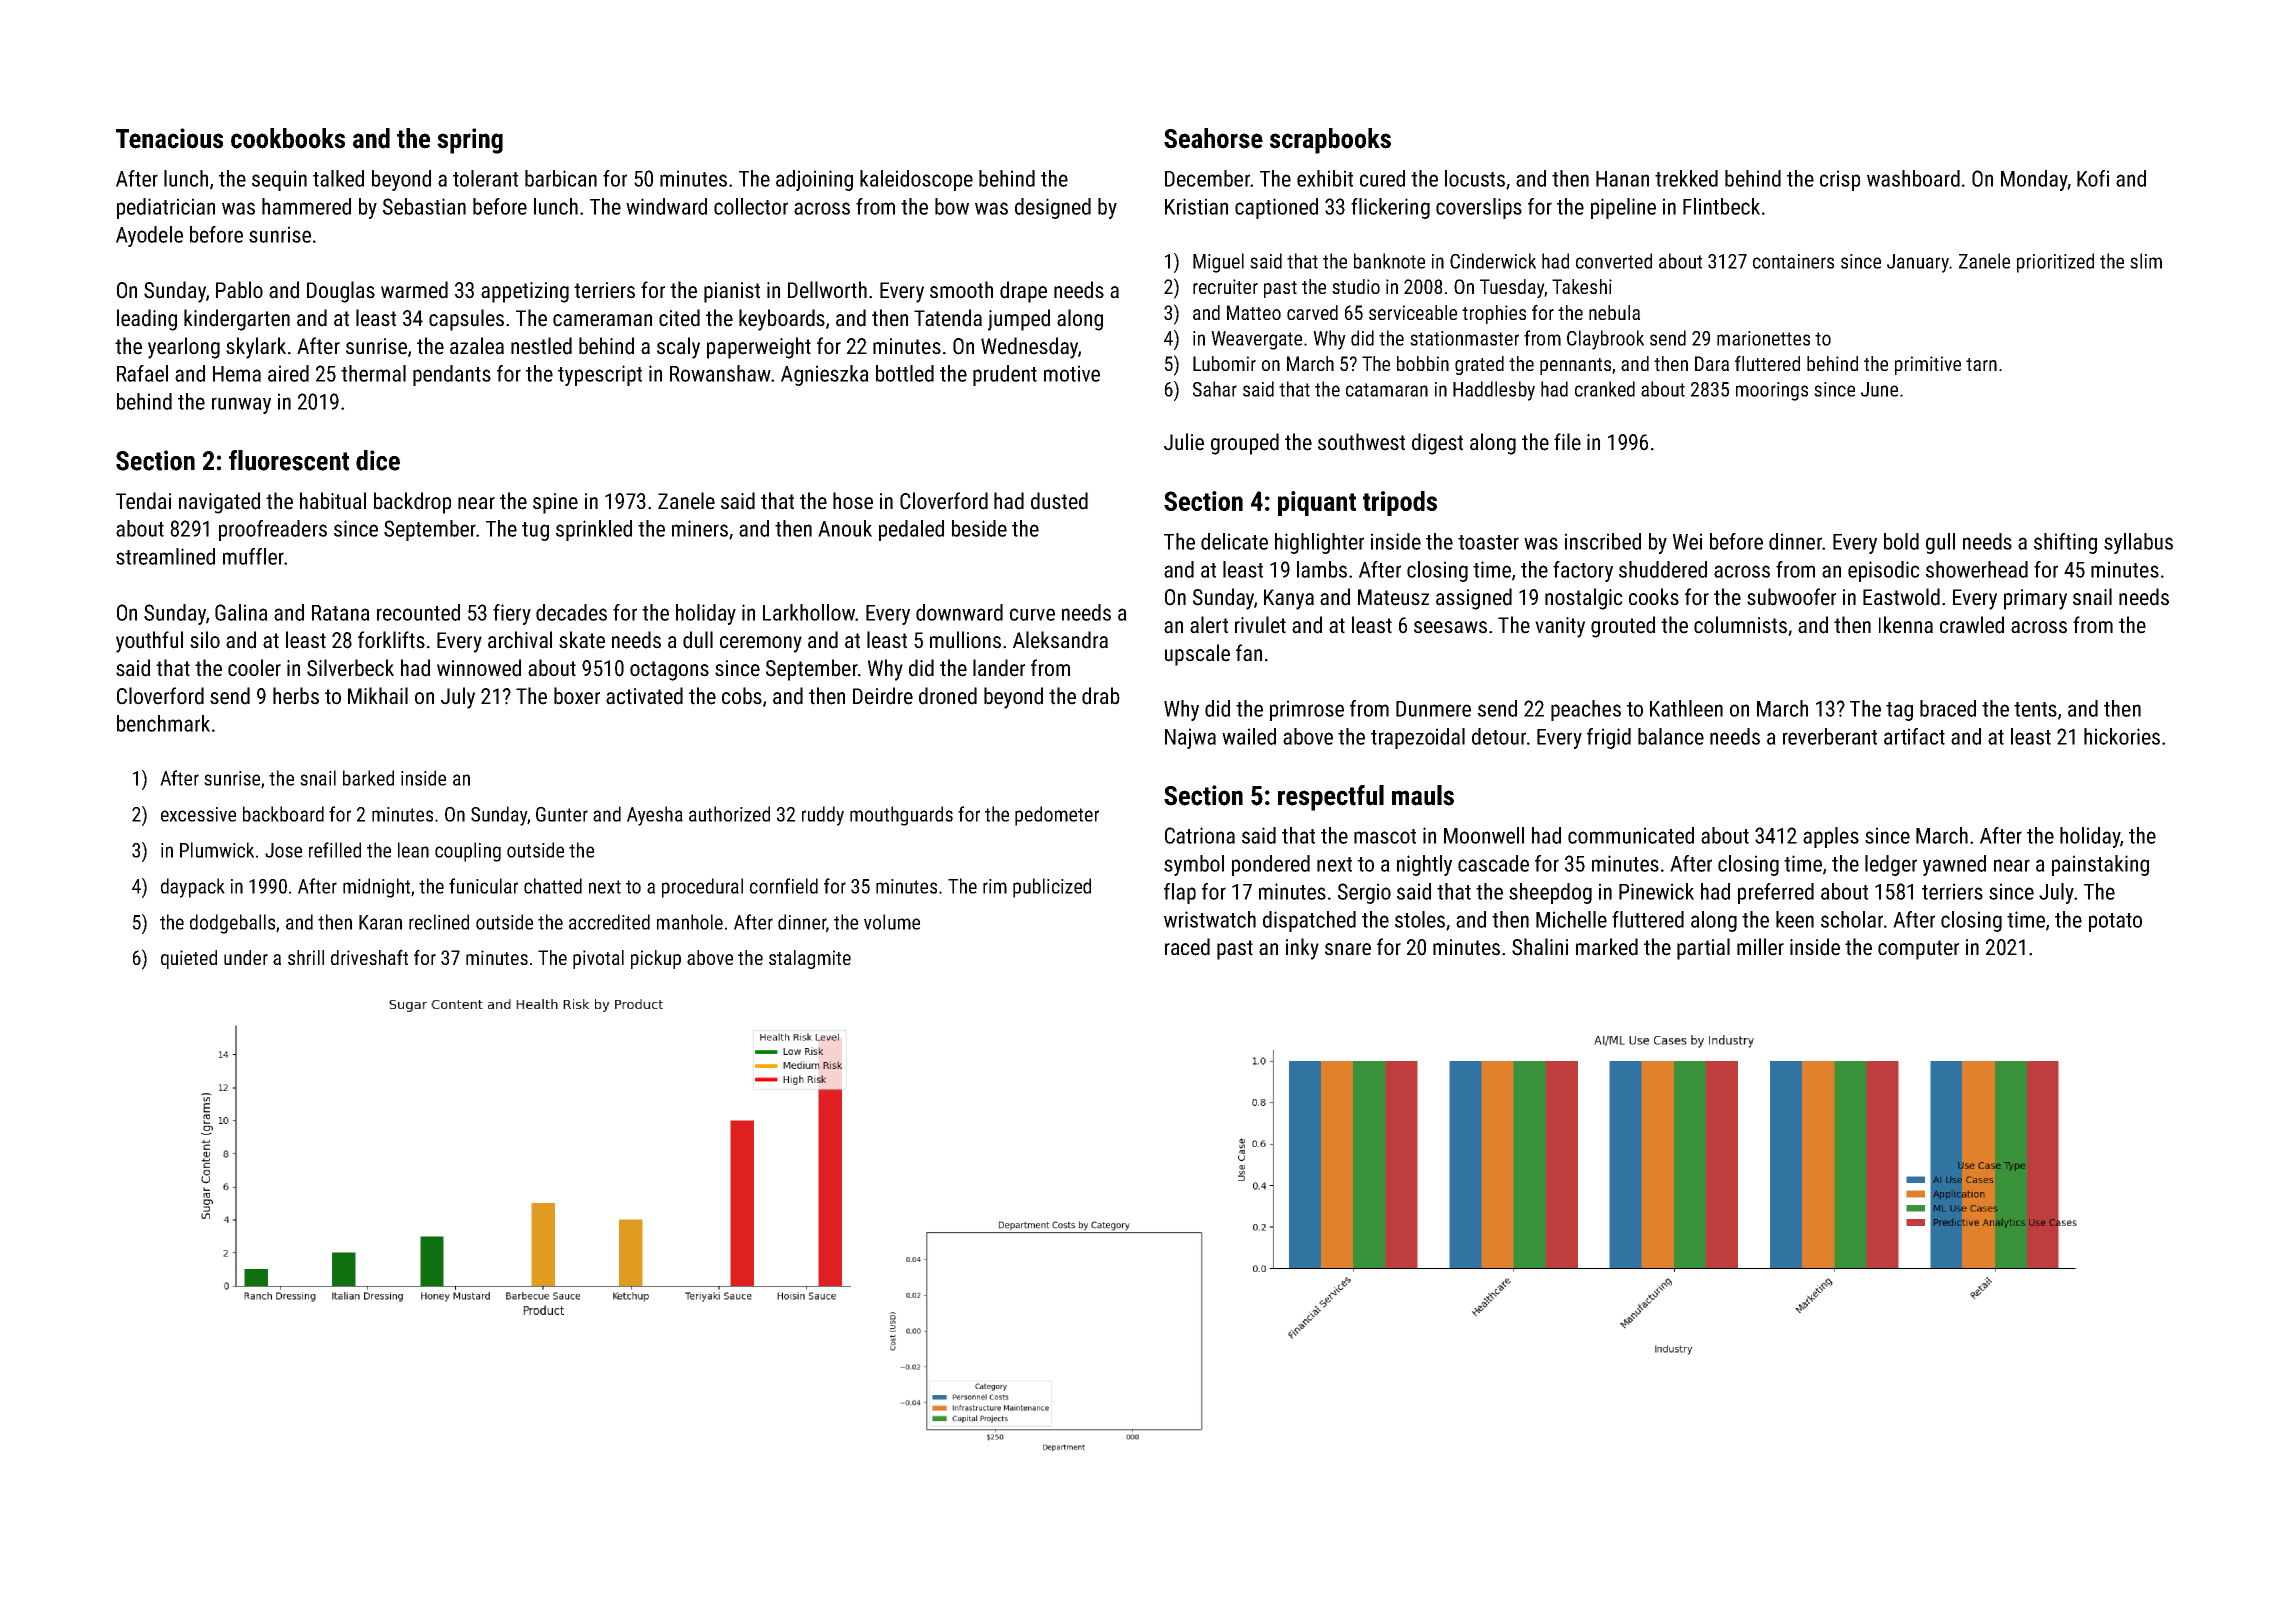 The image size is (2292, 1620). Describe the element at coordinates (1330, 141) in the document. I see `scrapbooks` at that location.
